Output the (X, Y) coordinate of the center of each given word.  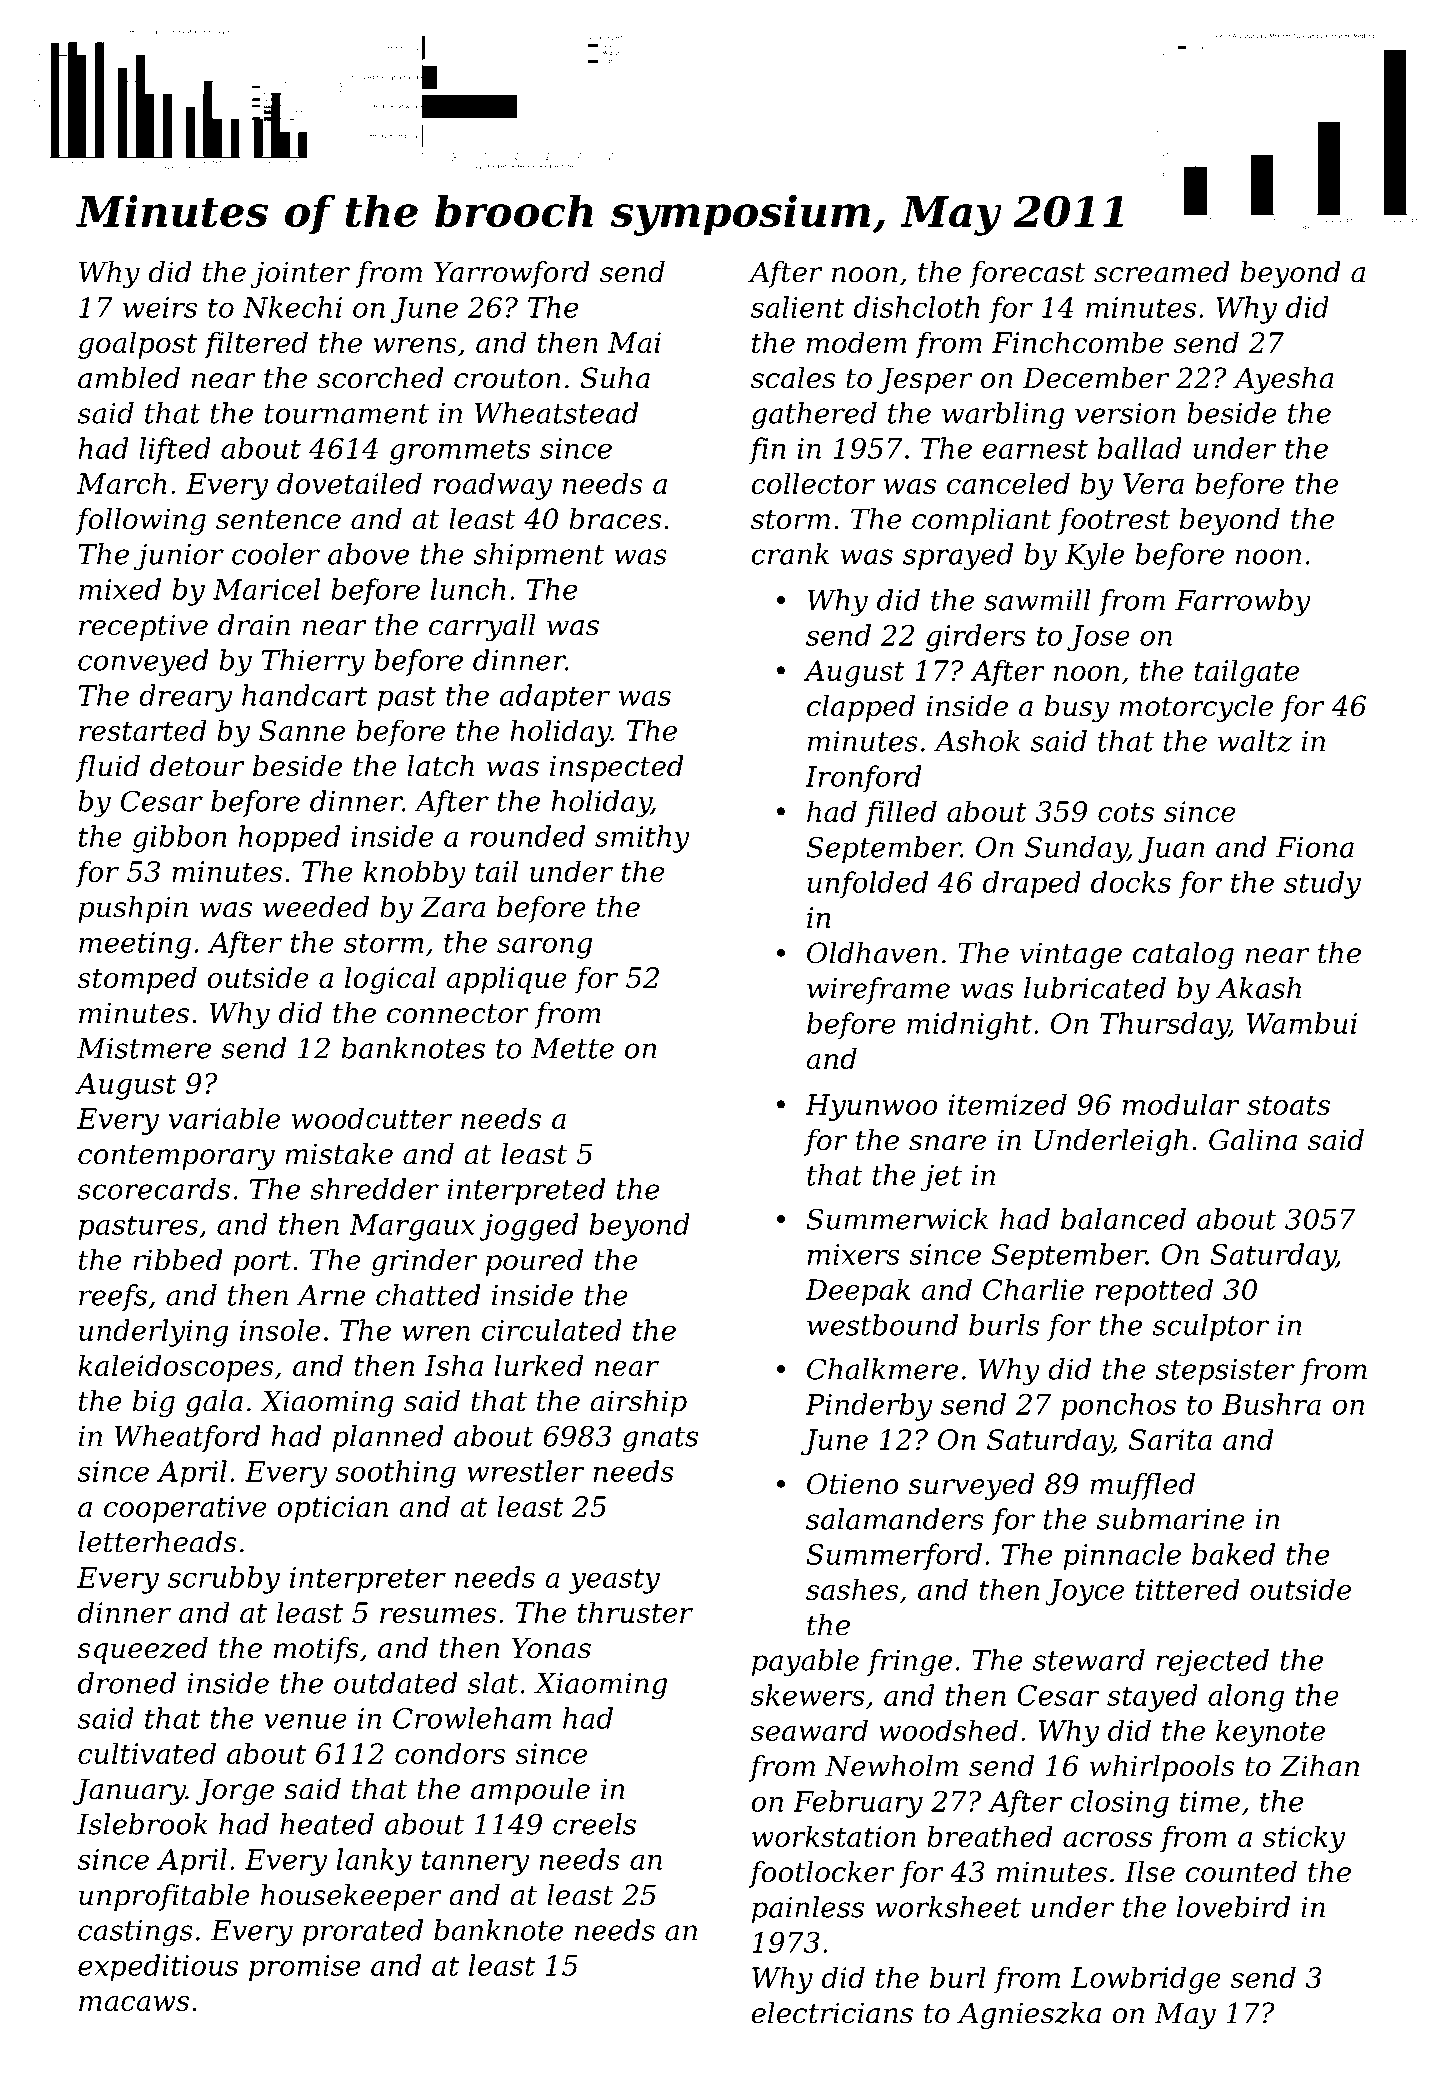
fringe (909, 1663)
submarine (1171, 1519)
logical (390, 980)
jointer (300, 274)
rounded (527, 836)
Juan (1171, 850)
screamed (1162, 272)
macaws (134, 2003)
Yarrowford (512, 274)
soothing (396, 1474)
